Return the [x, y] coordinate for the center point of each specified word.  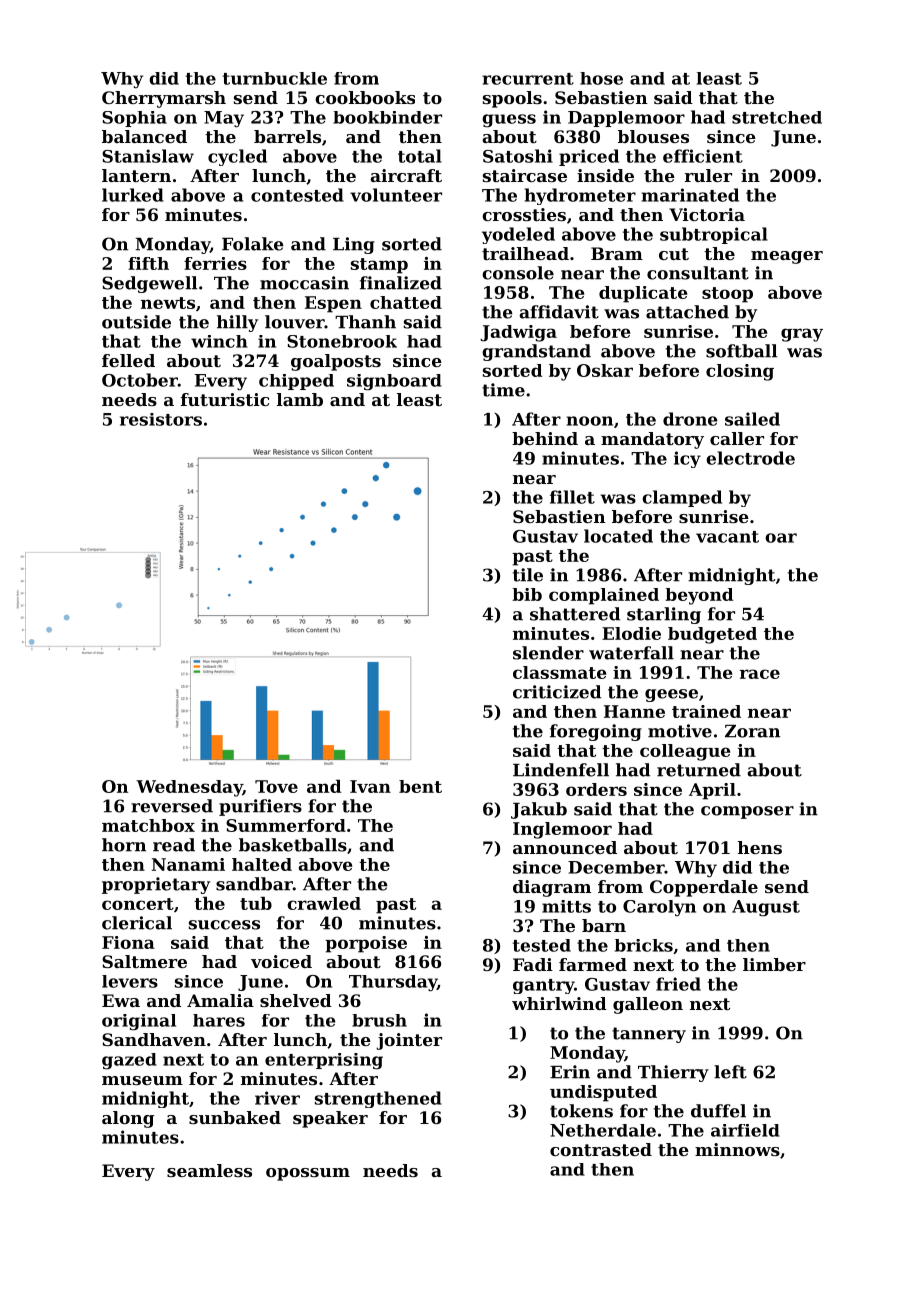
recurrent [528, 79]
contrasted [601, 1149]
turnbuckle [275, 78]
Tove [276, 786]
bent [420, 786]
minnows [737, 1149]
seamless [209, 1170]
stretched [777, 117]
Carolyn [659, 908]
